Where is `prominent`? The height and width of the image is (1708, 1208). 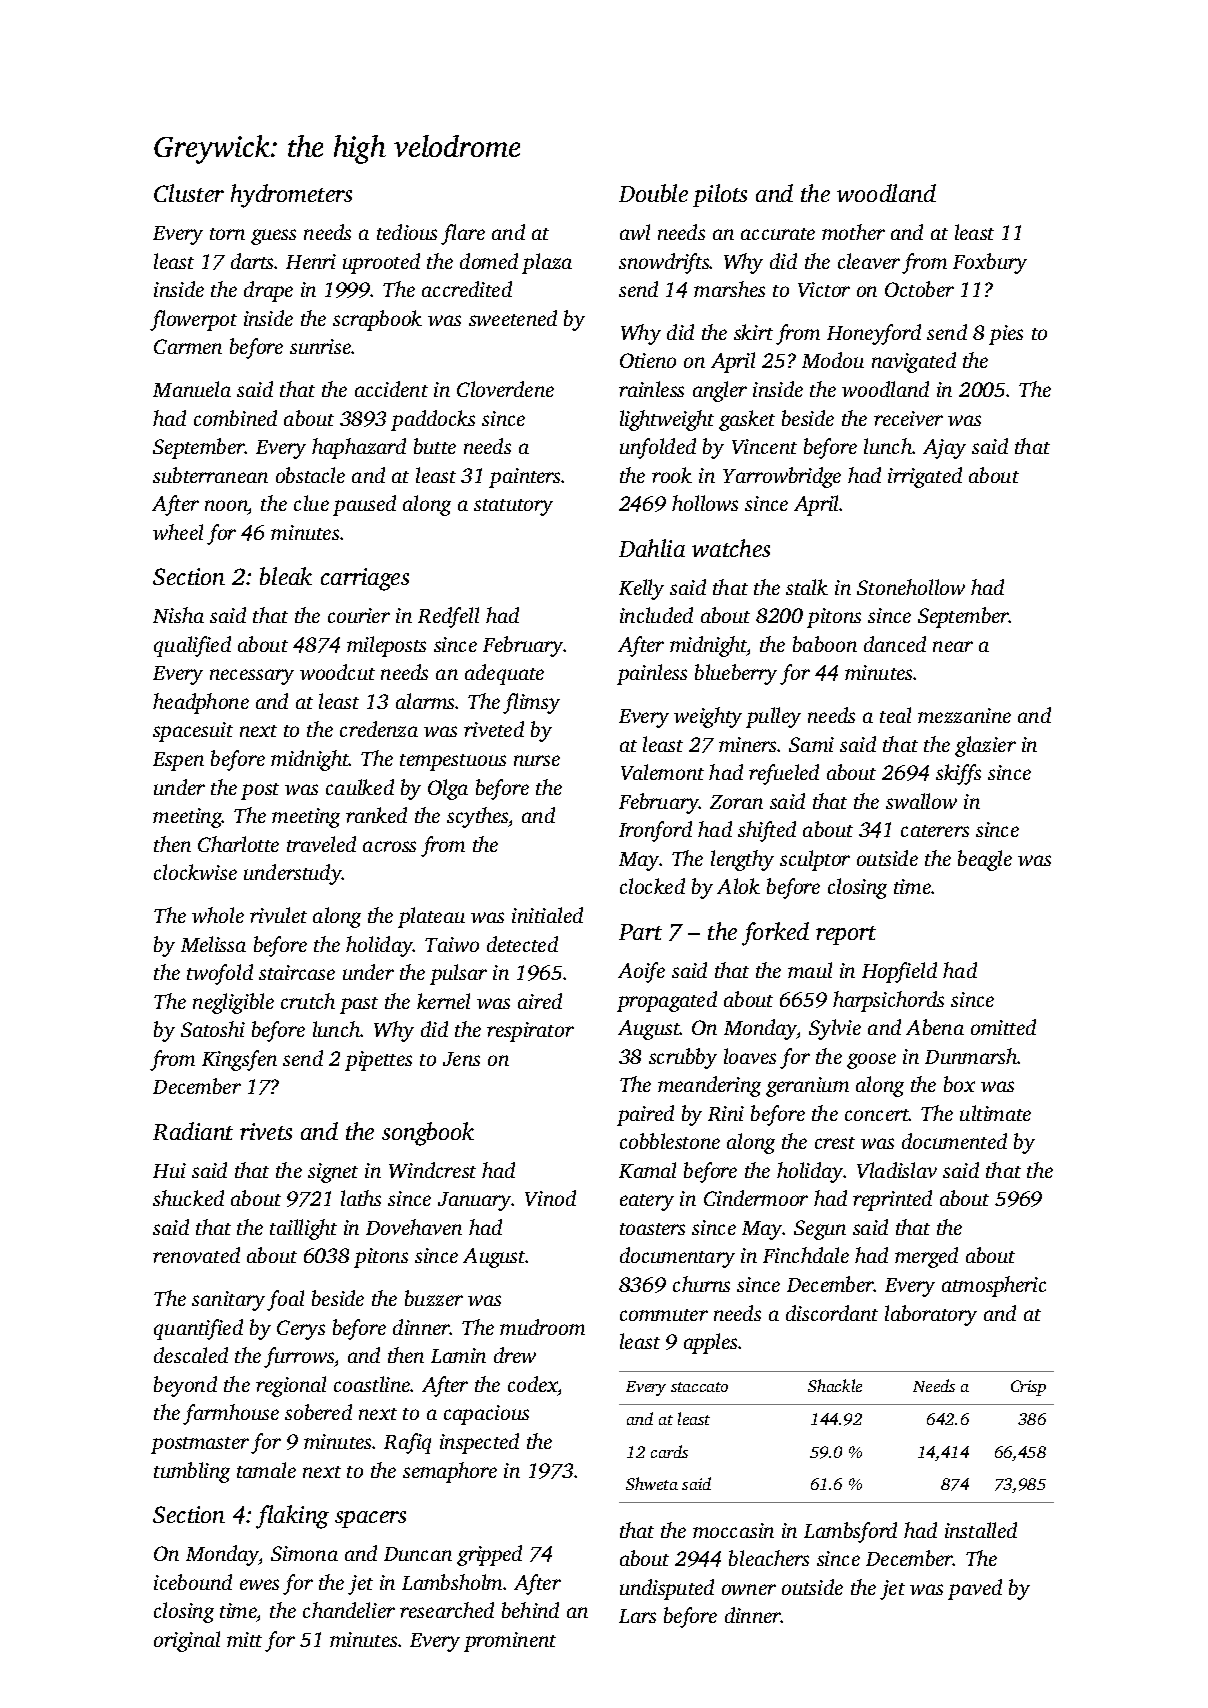
prominent is located at coordinates (510, 1642).
